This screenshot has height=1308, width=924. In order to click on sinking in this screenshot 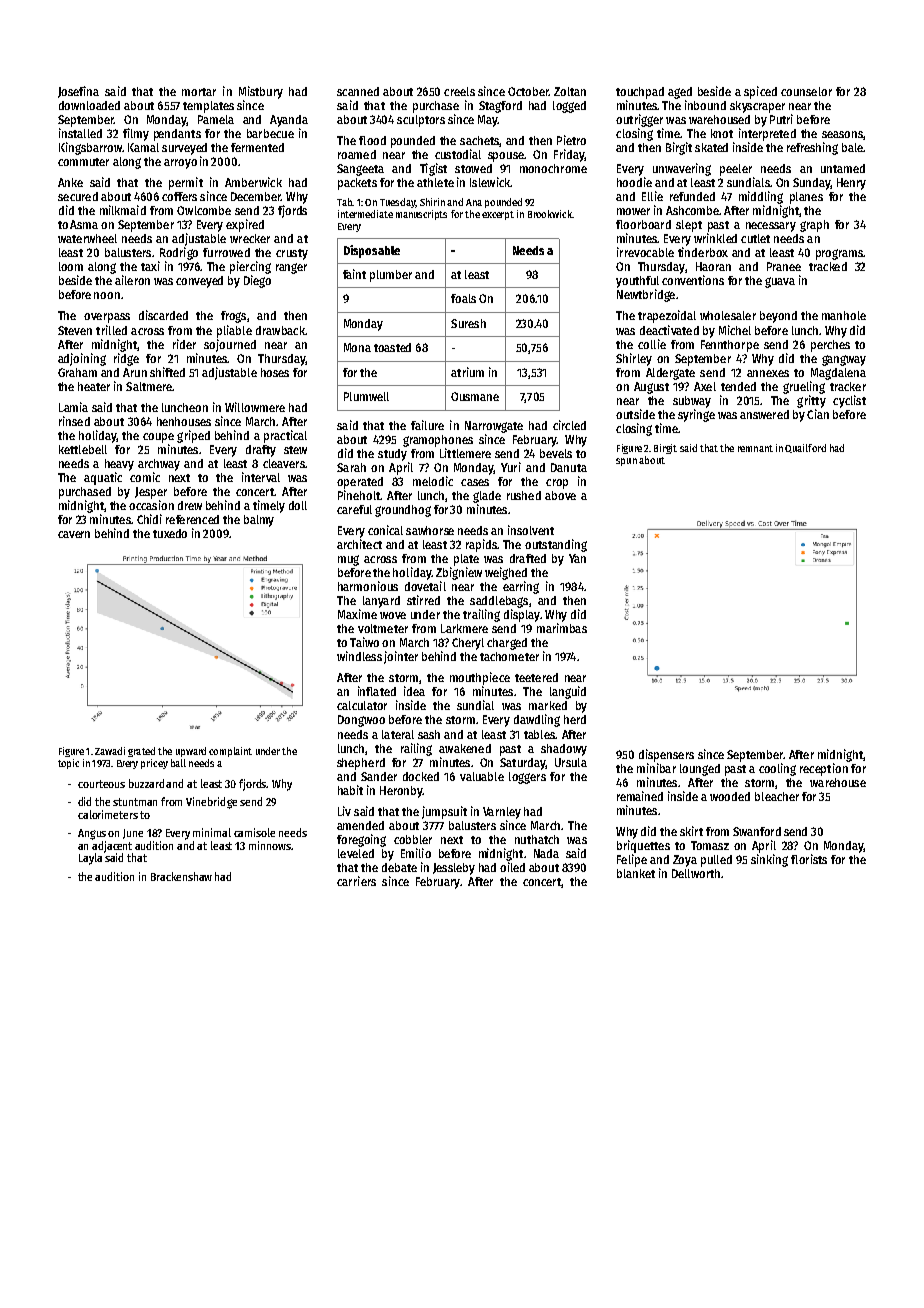, I will do `click(769, 860)`.
